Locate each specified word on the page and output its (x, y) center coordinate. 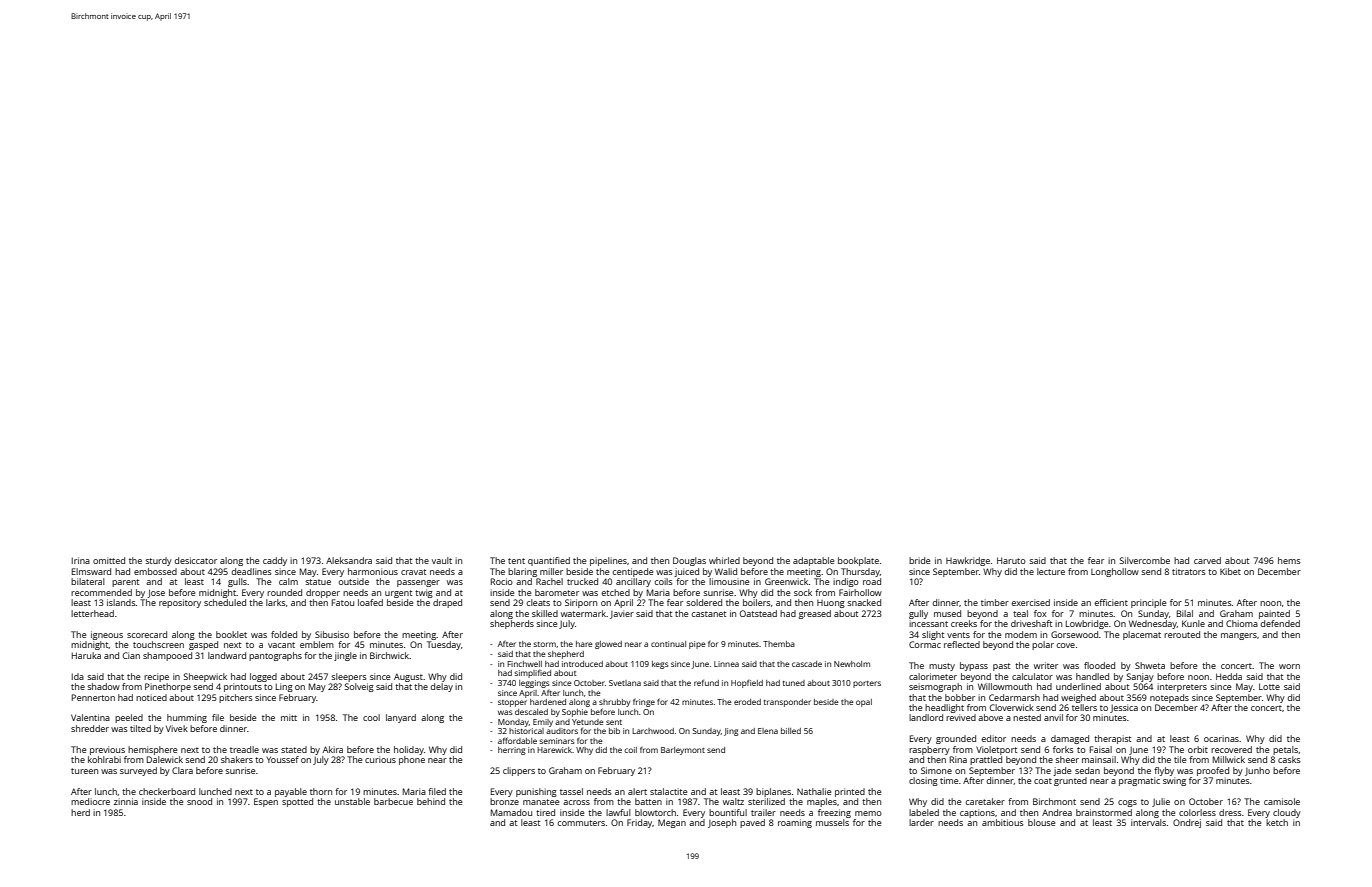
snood (199, 801)
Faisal (1101, 749)
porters (867, 684)
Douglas (689, 561)
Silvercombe (1145, 560)
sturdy (158, 561)
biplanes (773, 792)
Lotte (1269, 686)
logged (263, 677)
